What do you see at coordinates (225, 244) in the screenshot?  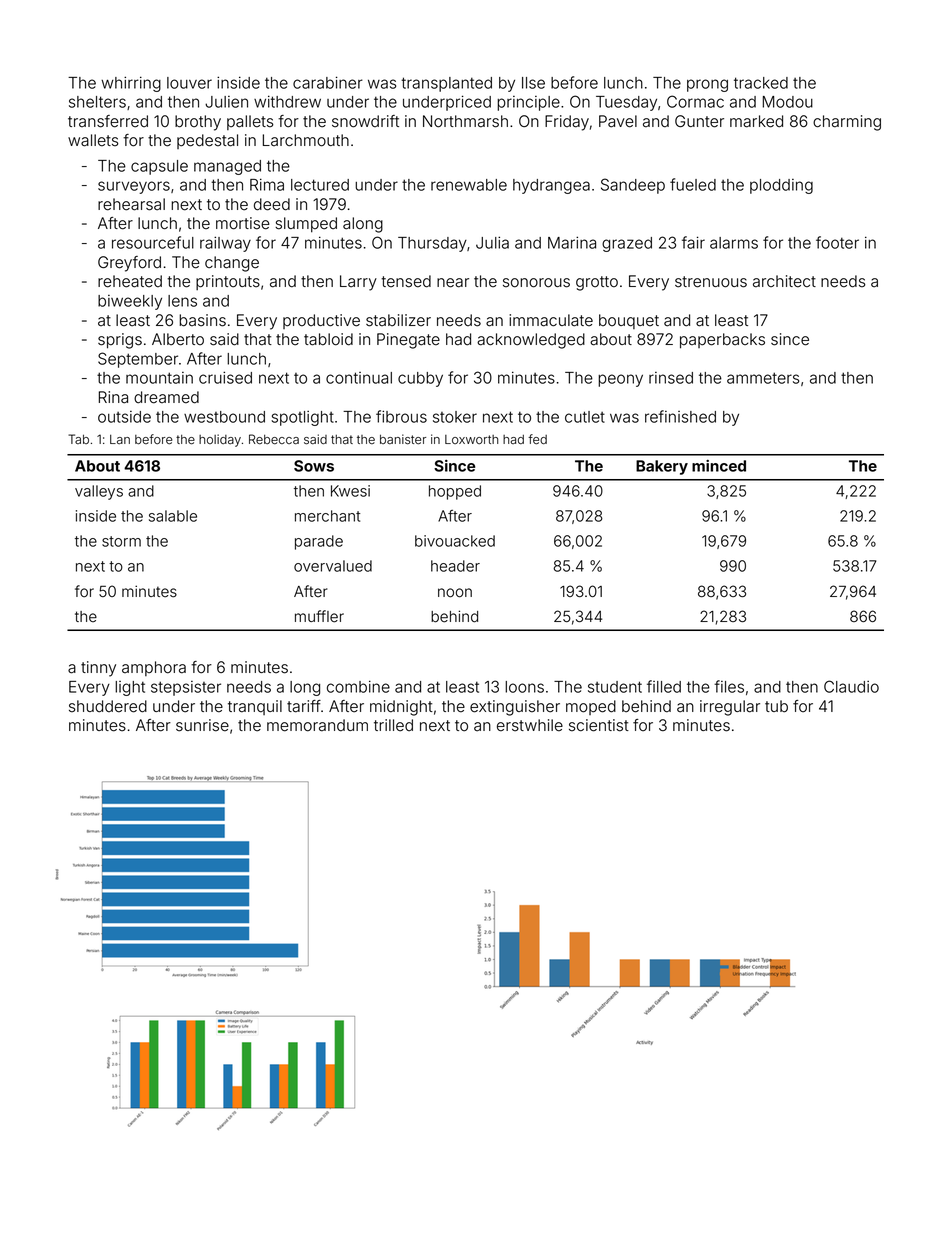 I see `railway` at bounding box center [225, 244].
